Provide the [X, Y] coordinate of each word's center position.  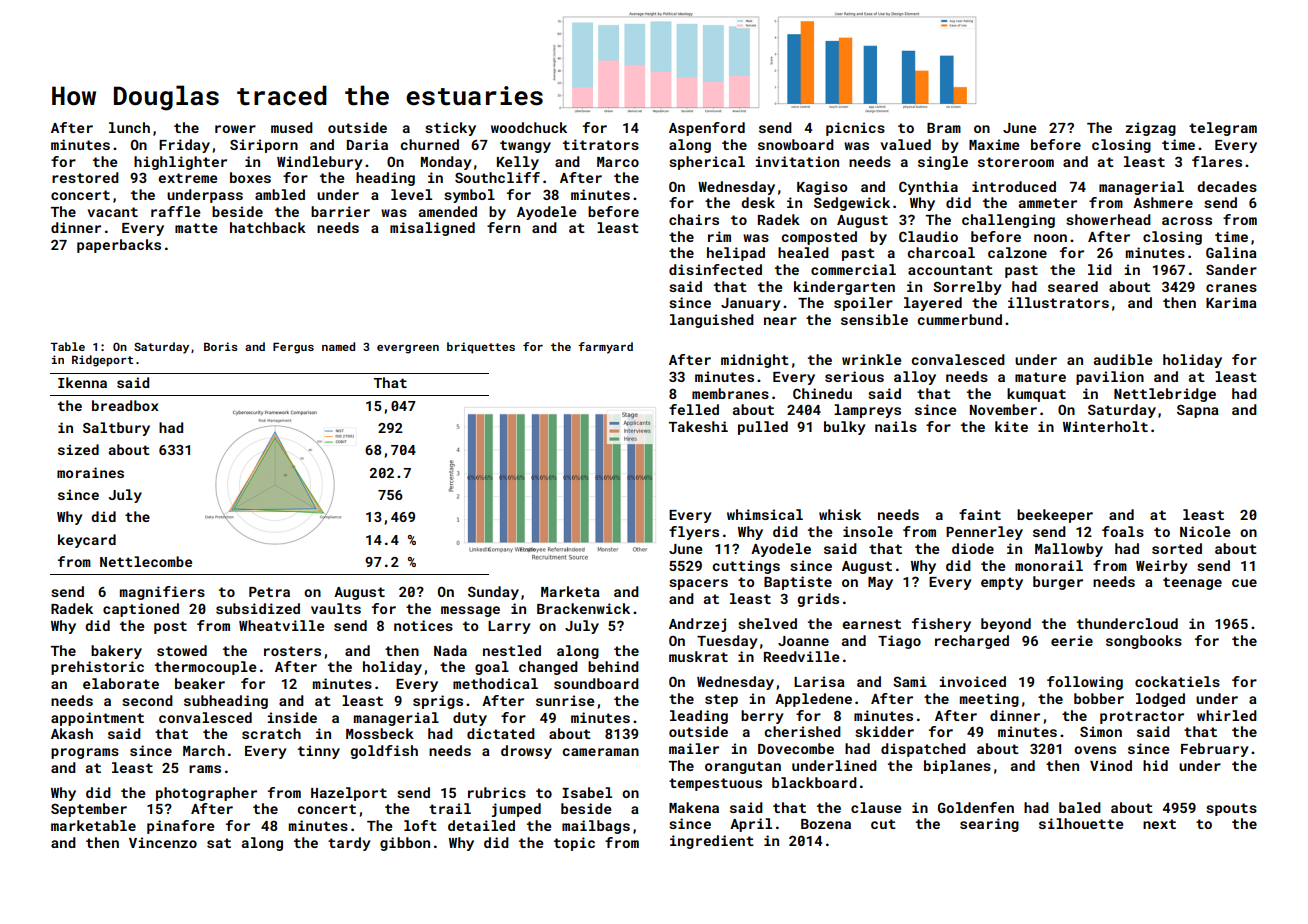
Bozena [826, 824]
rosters [292, 651]
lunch [129, 127]
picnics [855, 129]
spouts [1231, 809]
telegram [1223, 129]
